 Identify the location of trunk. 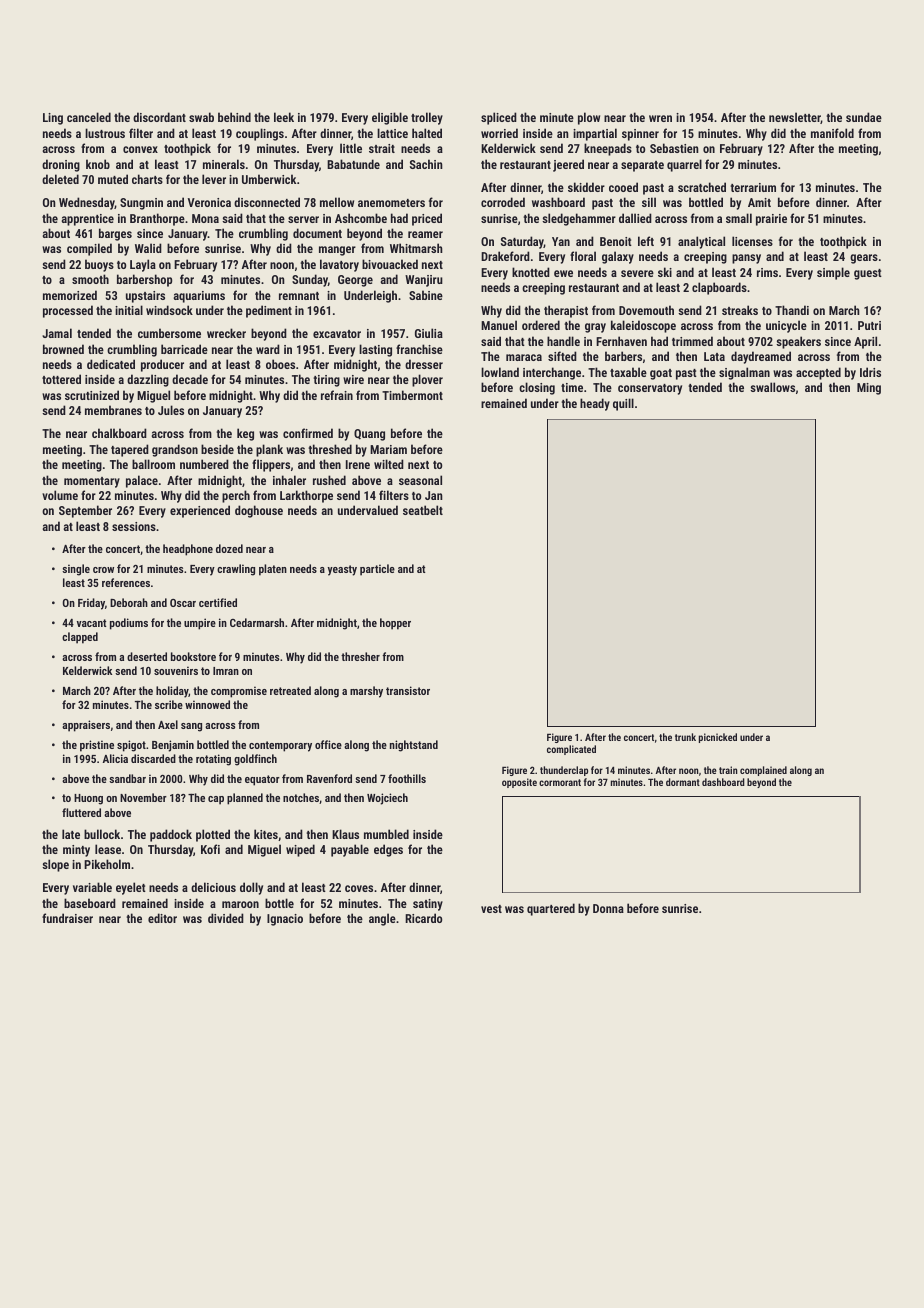
(685, 737).
